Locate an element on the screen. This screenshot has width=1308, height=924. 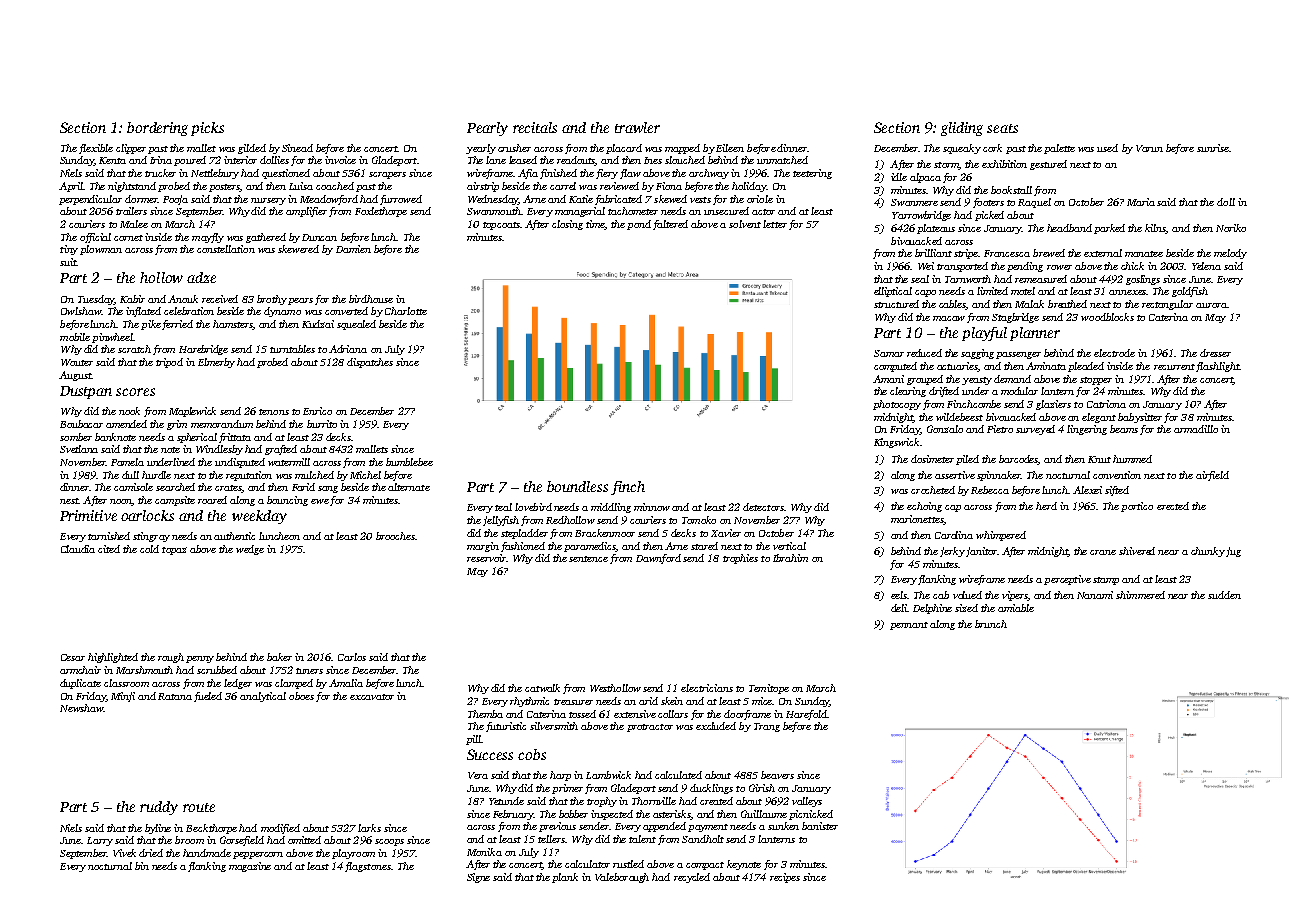
grafted is located at coordinates (281, 450).
